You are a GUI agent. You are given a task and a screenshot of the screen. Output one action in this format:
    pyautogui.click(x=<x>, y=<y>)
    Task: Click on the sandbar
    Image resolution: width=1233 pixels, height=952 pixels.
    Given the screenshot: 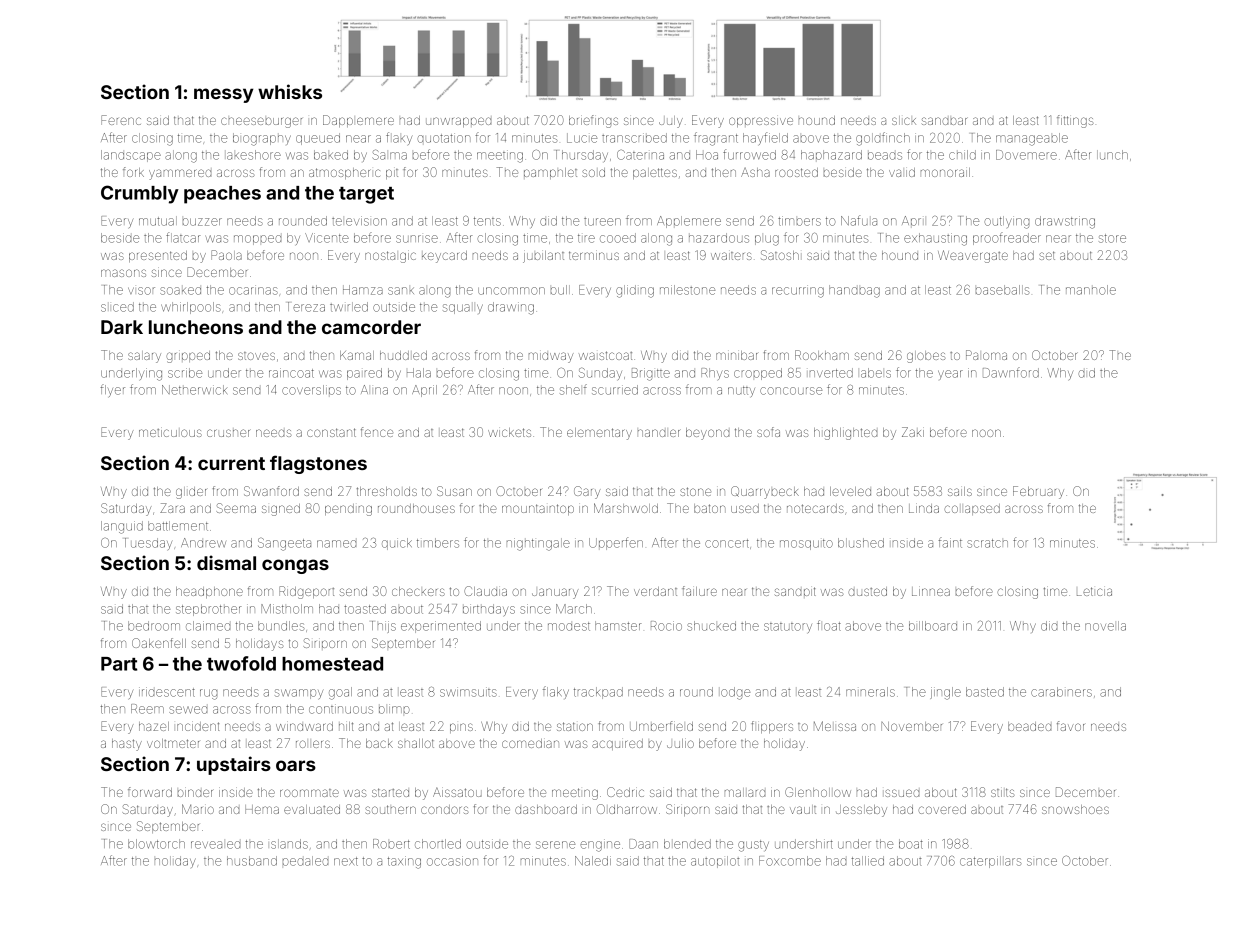 What is the action you would take?
    pyautogui.click(x=944, y=121)
